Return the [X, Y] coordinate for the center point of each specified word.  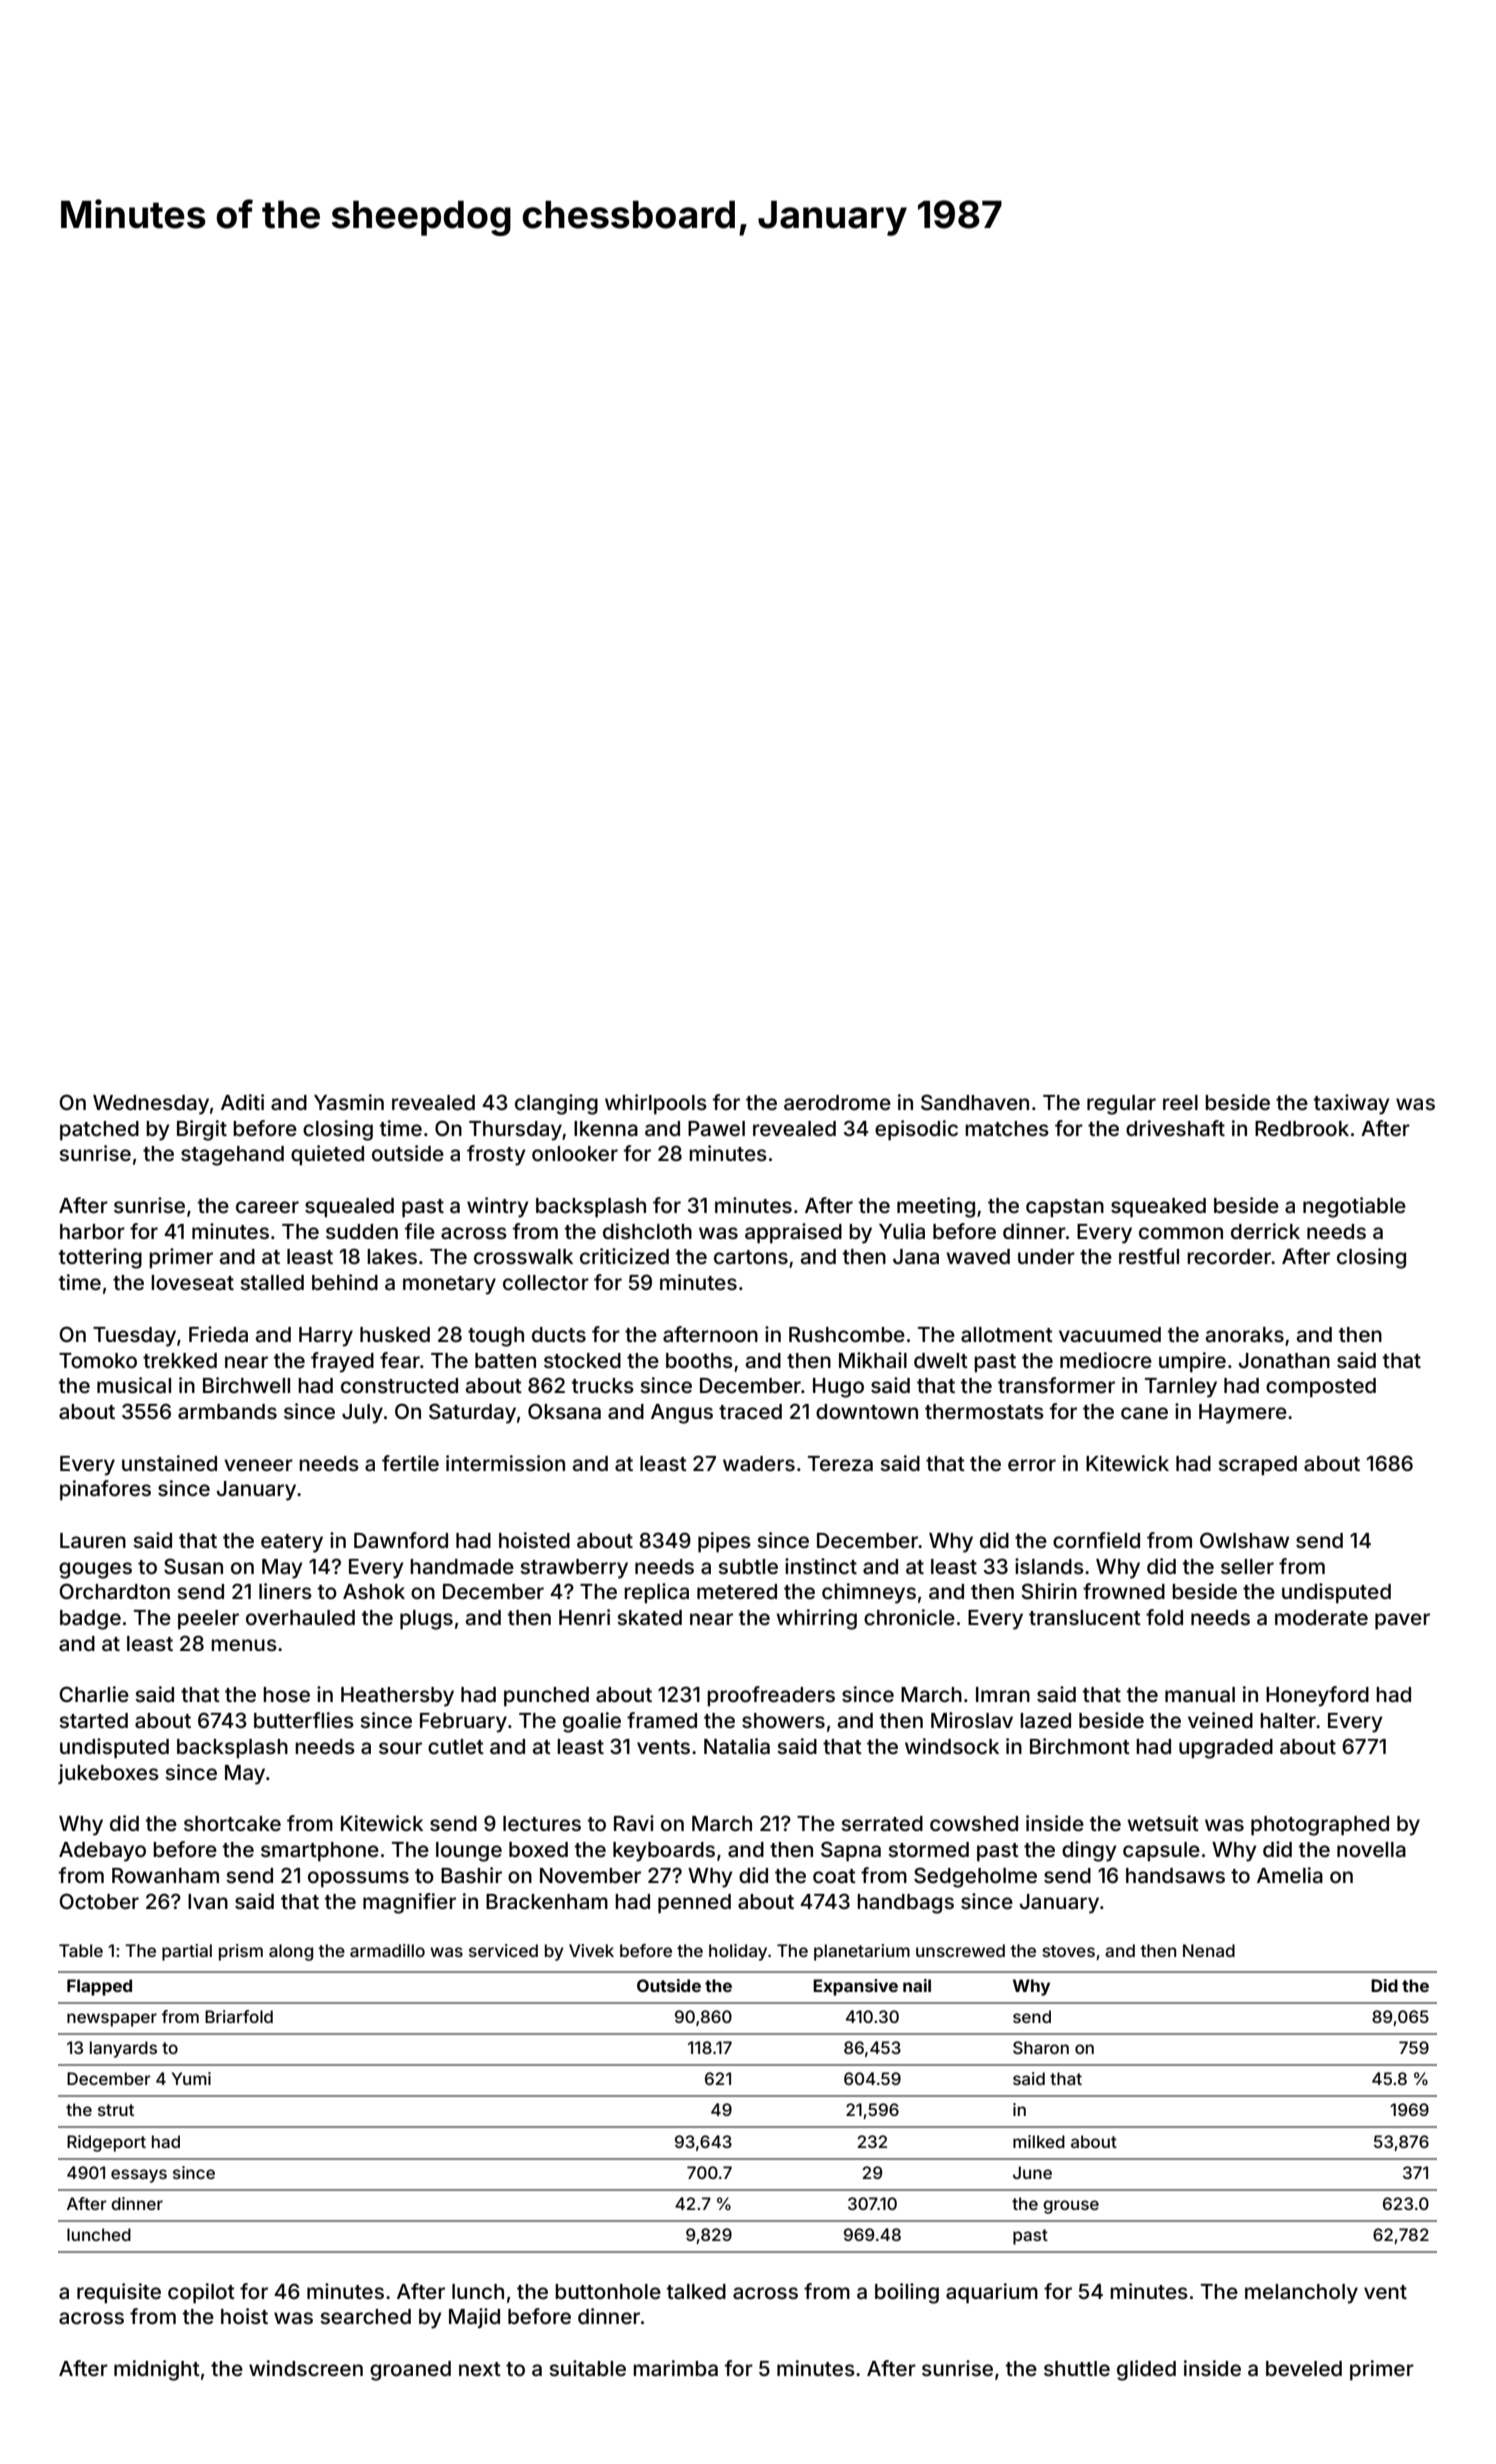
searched [365, 2316]
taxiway [1352, 1104]
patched [99, 1131]
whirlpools [656, 1104]
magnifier [409, 1903]
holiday [738, 1952]
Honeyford [1317, 1696]
